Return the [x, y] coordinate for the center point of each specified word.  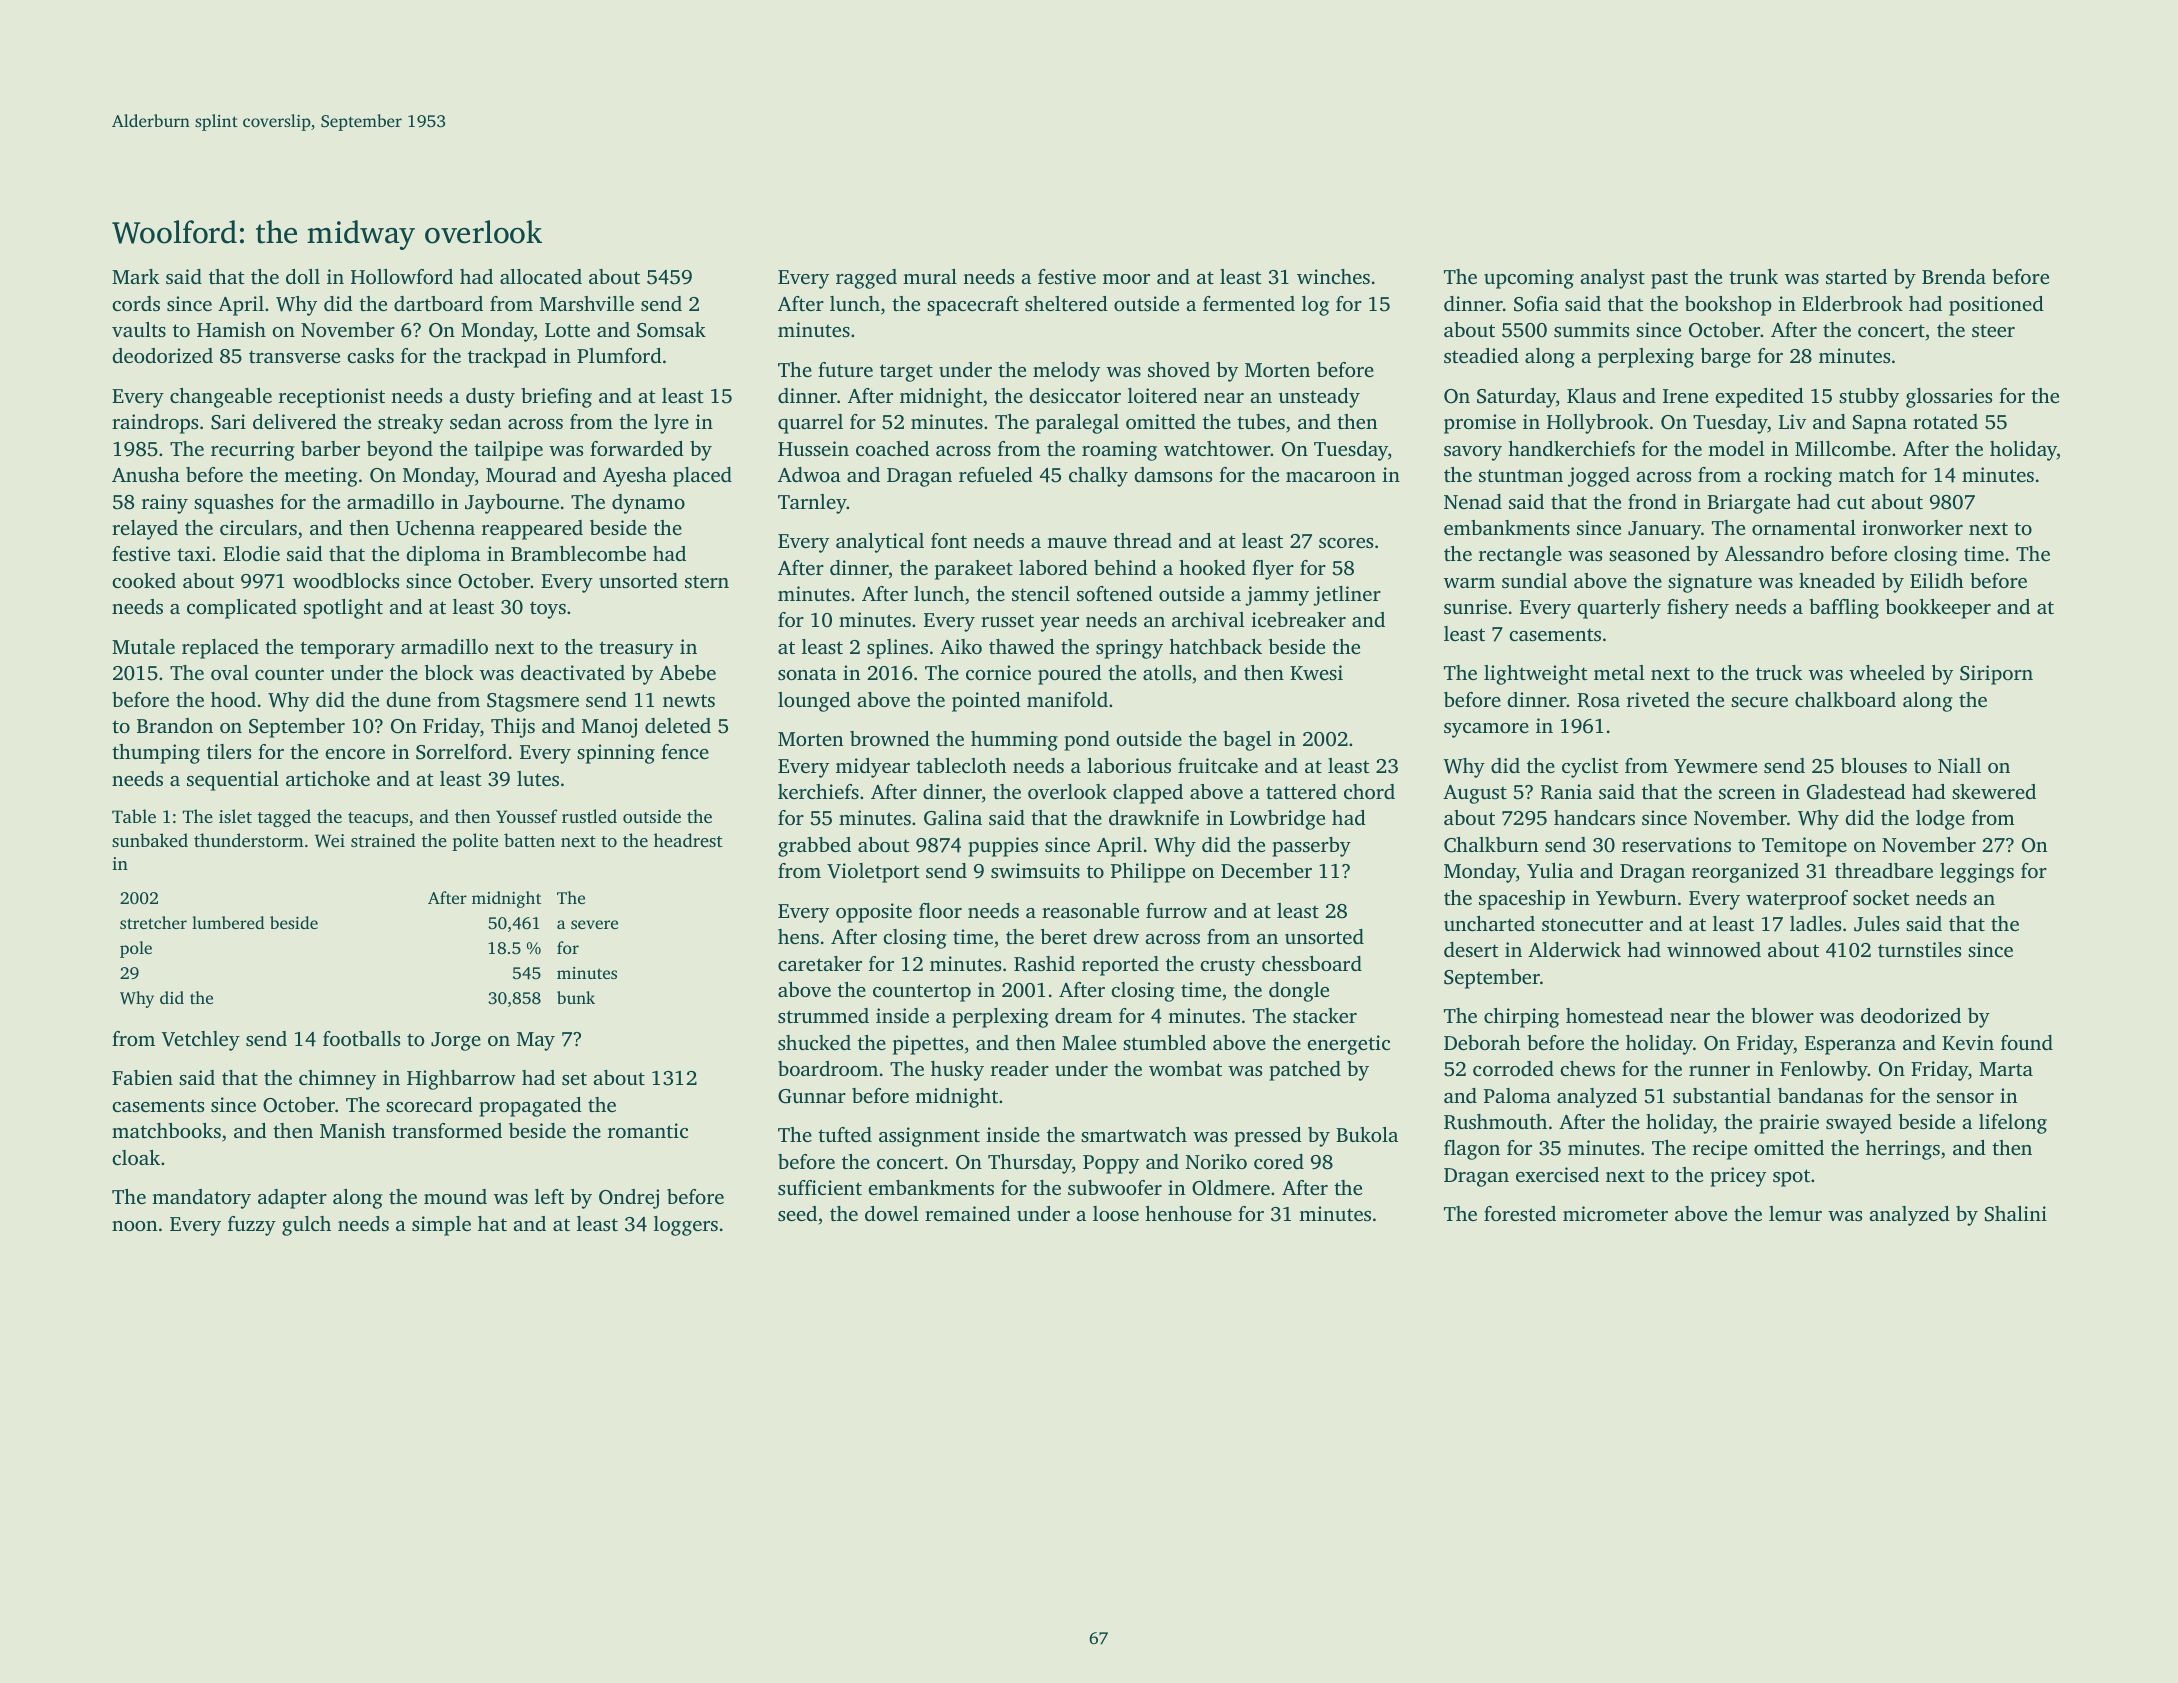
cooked [144, 580]
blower [1782, 1015]
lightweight [1536, 675]
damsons [1173, 474]
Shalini [2016, 1214]
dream [1083, 1015]
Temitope [1804, 847]
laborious [1129, 765]
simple [441, 1226]
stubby [1869, 398]
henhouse [1188, 1213]
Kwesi [1316, 672]
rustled [589, 816]
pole [136, 949]
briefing [556, 398]
